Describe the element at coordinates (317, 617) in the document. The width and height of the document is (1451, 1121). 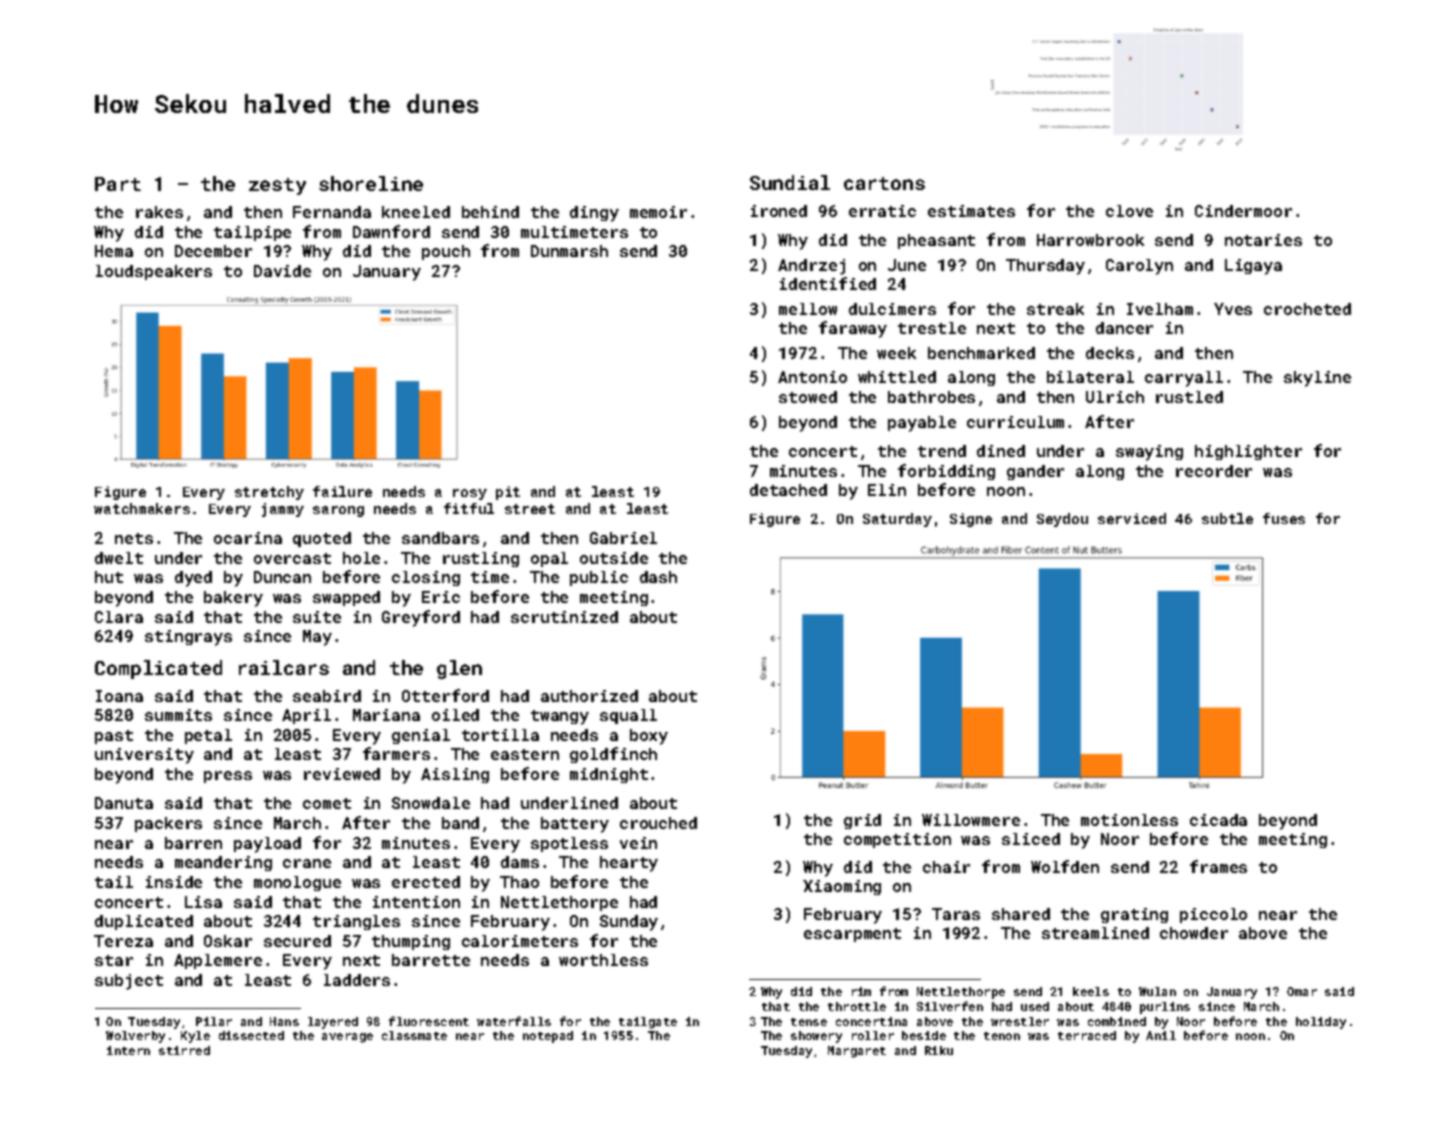
I see `suite` at that location.
